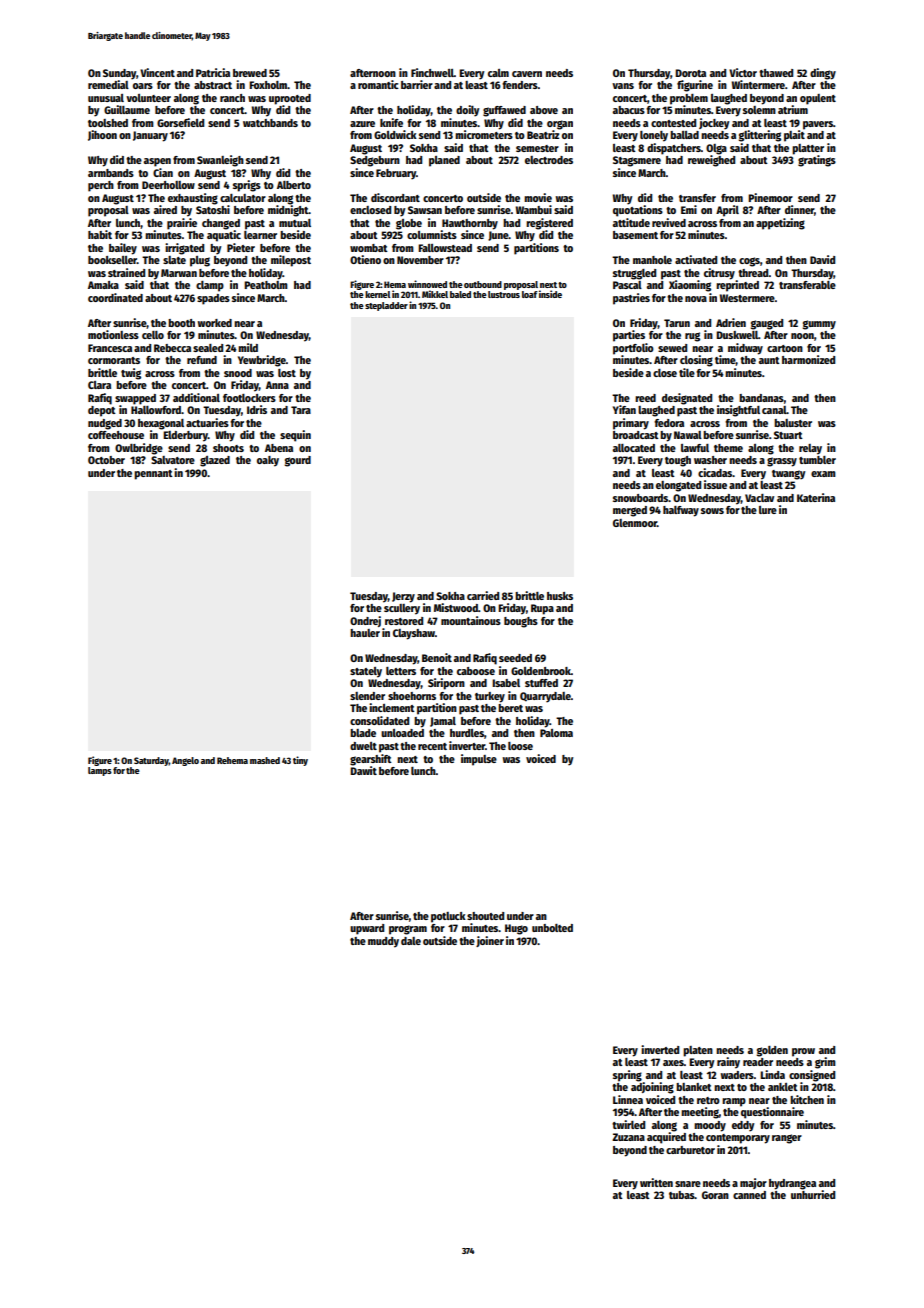 This page has height=1308, width=924. I want to click on reweighed, so click(711, 161).
